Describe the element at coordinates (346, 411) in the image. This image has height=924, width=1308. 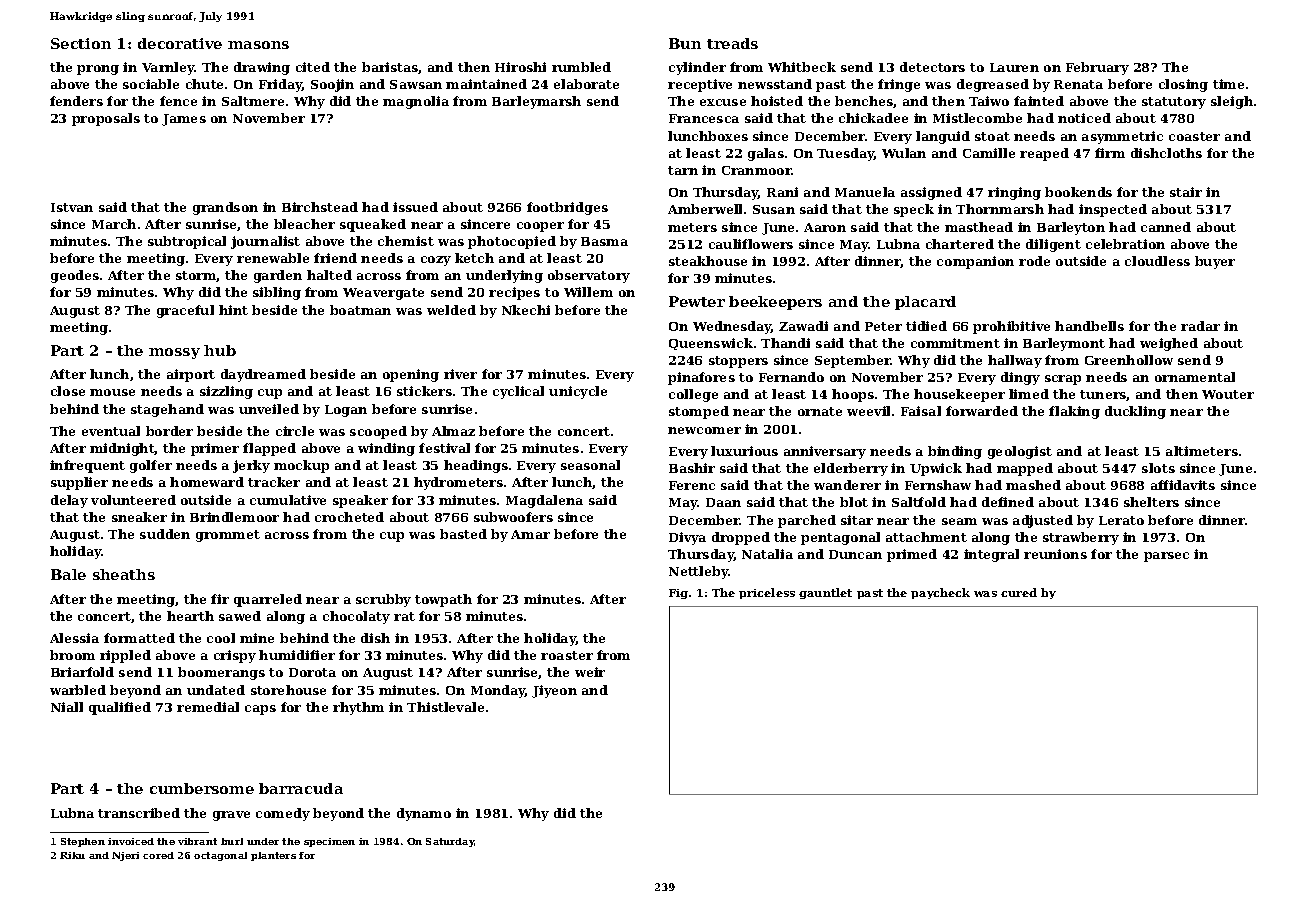
I see `Logan` at that location.
